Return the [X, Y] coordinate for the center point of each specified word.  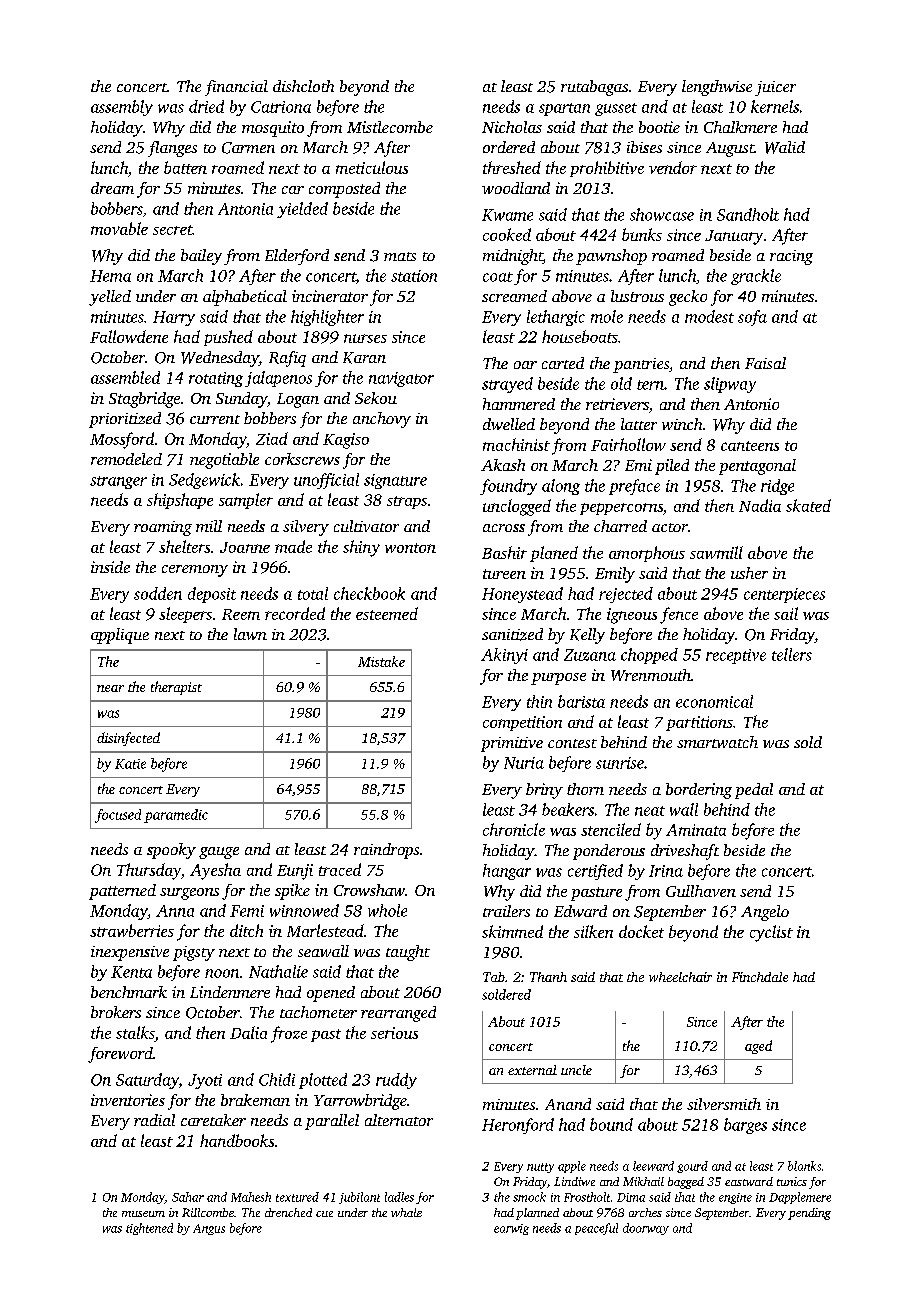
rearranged [398, 1014]
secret [173, 230]
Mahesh [251, 1197]
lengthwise [717, 88]
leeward [653, 1166]
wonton [410, 548]
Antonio [751, 404]
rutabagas [594, 88]
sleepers [185, 615]
